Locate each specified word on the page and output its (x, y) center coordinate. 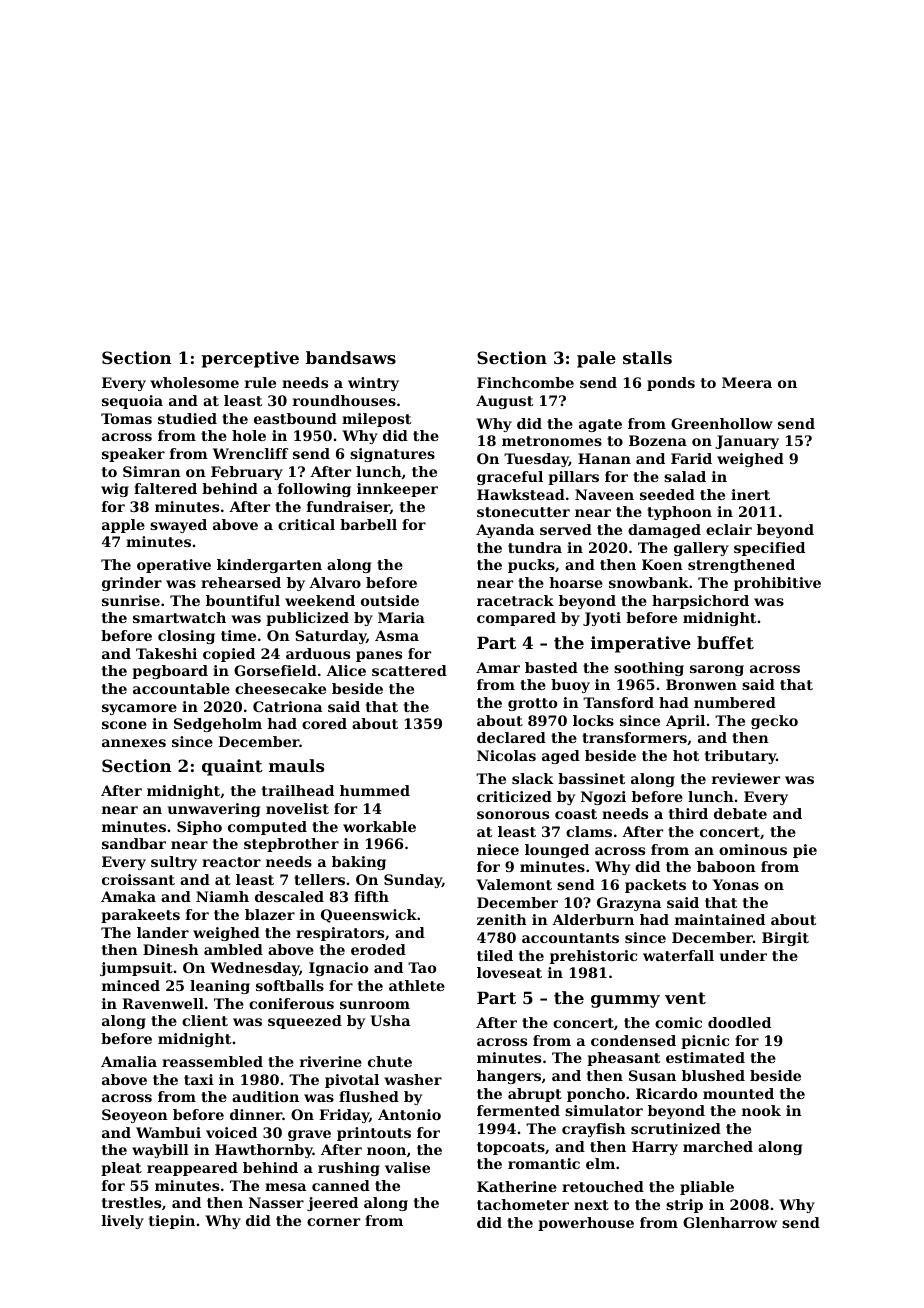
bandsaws (351, 357)
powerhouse (586, 1224)
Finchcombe (525, 382)
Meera (747, 382)
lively (123, 1222)
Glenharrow (730, 1222)
